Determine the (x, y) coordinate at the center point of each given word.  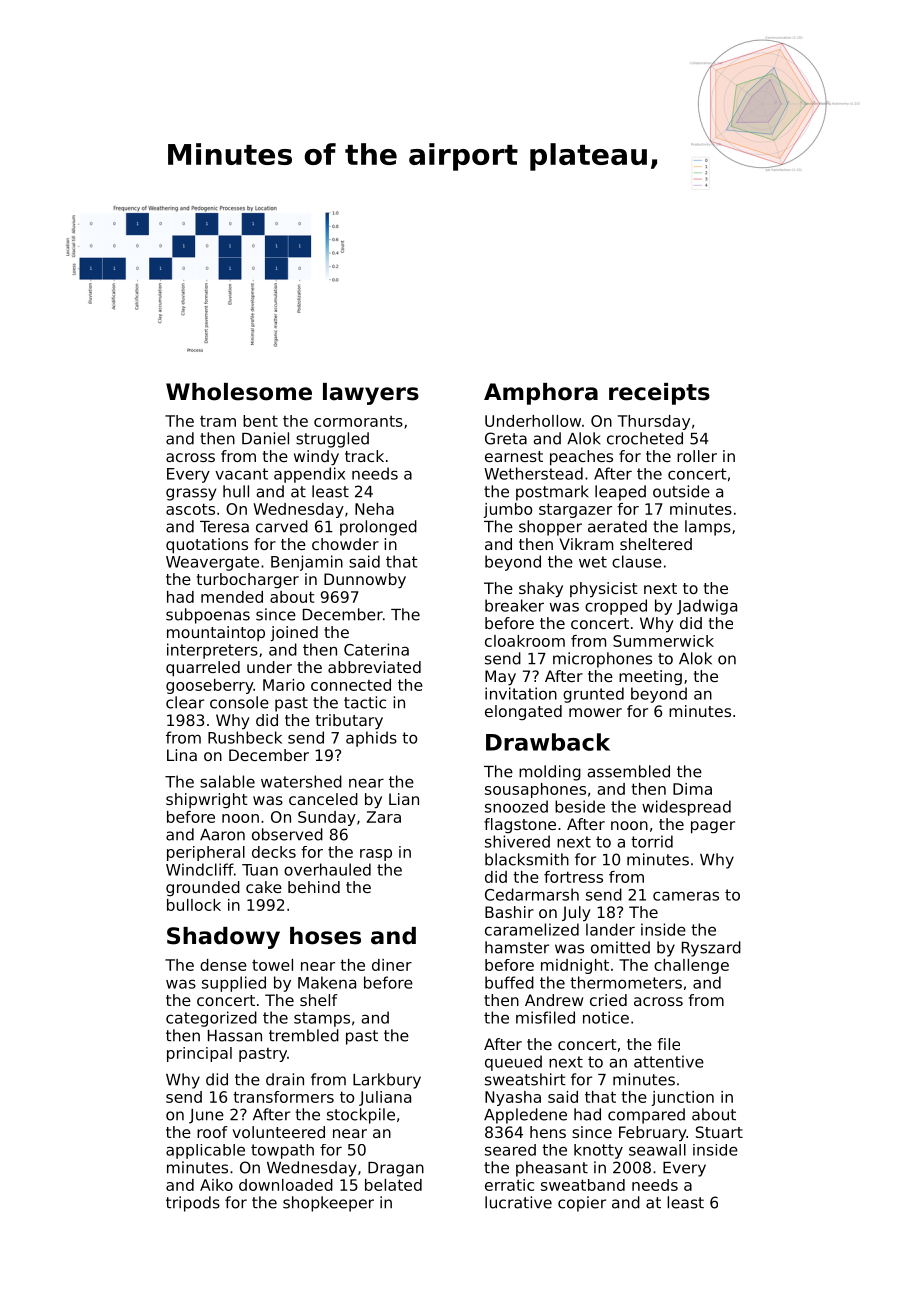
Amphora (541, 394)
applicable (205, 1151)
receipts (659, 394)
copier (582, 1204)
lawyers (371, 394)
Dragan (396, 1169)
